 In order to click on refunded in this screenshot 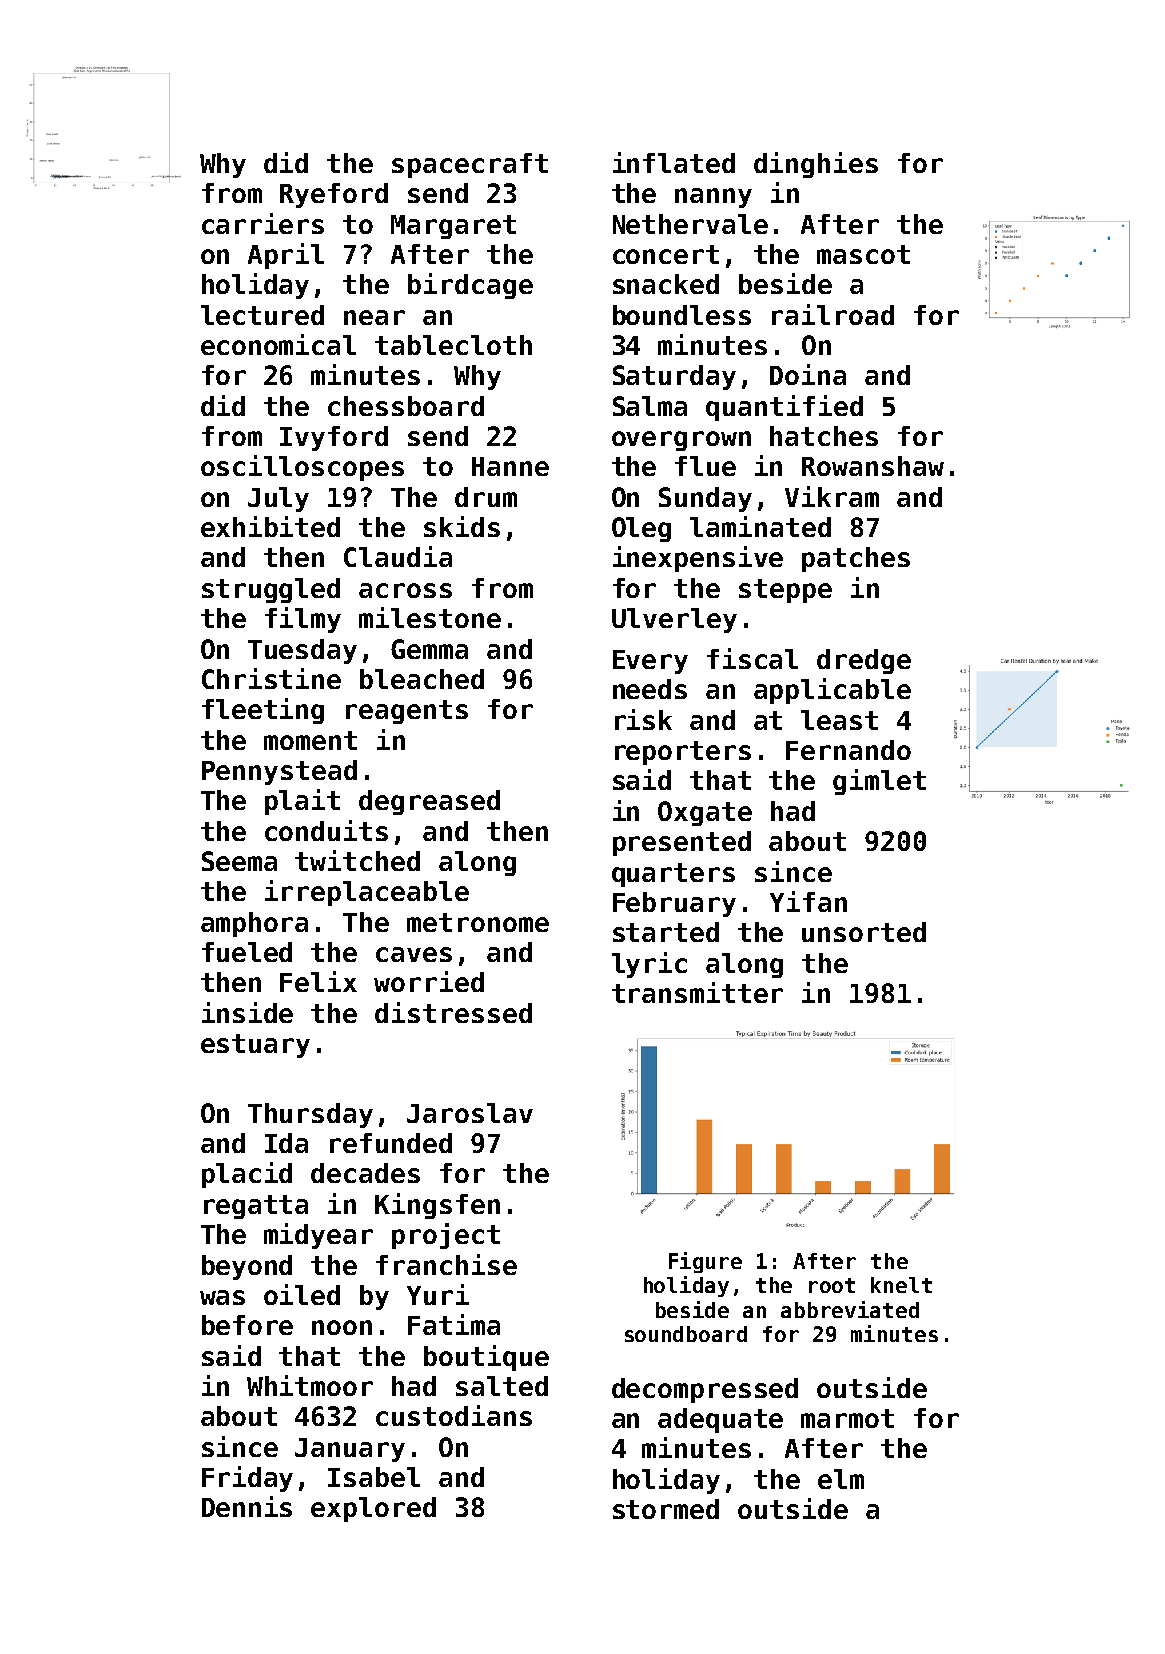, I will do `click(391, 1143)`.
